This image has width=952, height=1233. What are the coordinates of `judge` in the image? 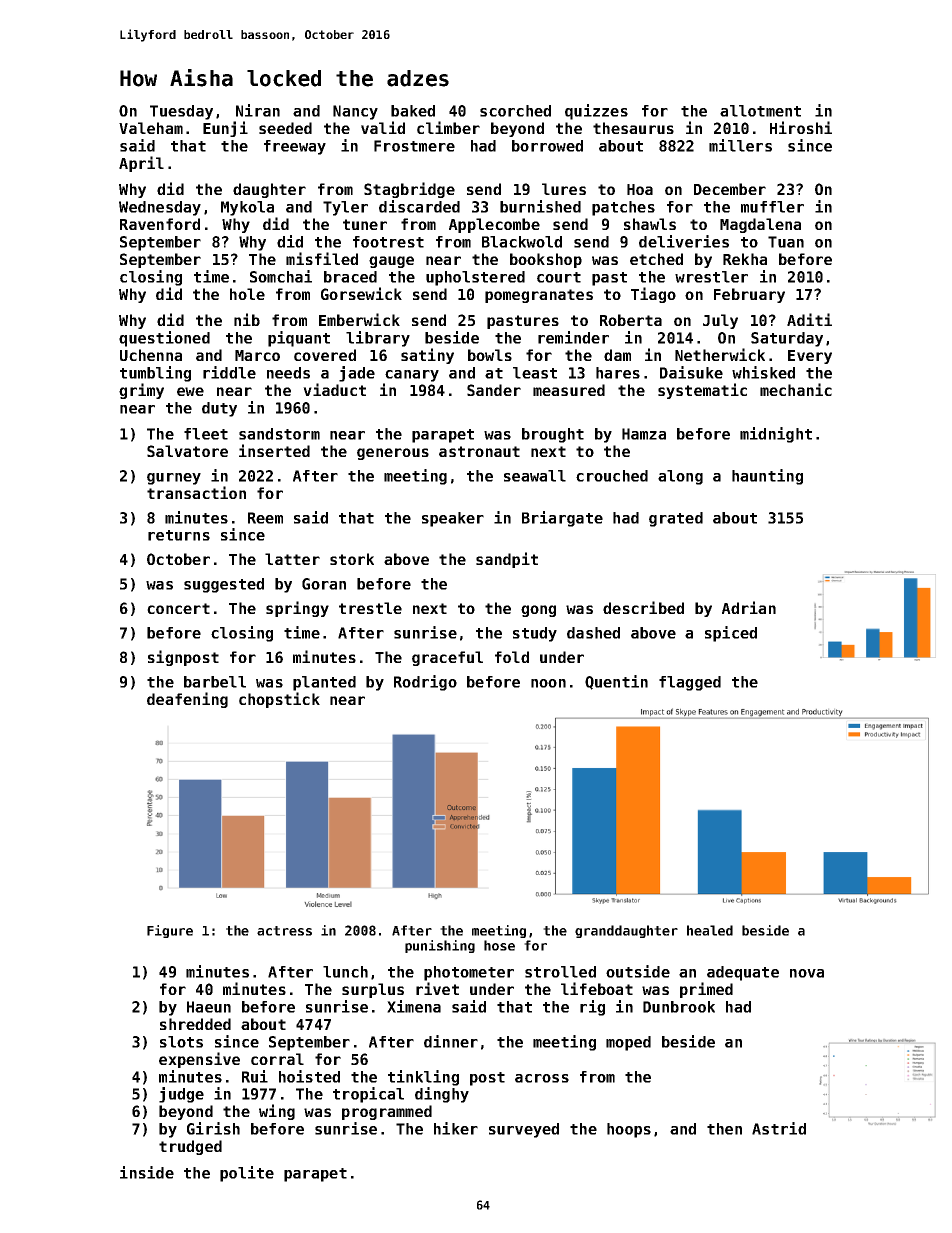 It's located at (181, 1095).
